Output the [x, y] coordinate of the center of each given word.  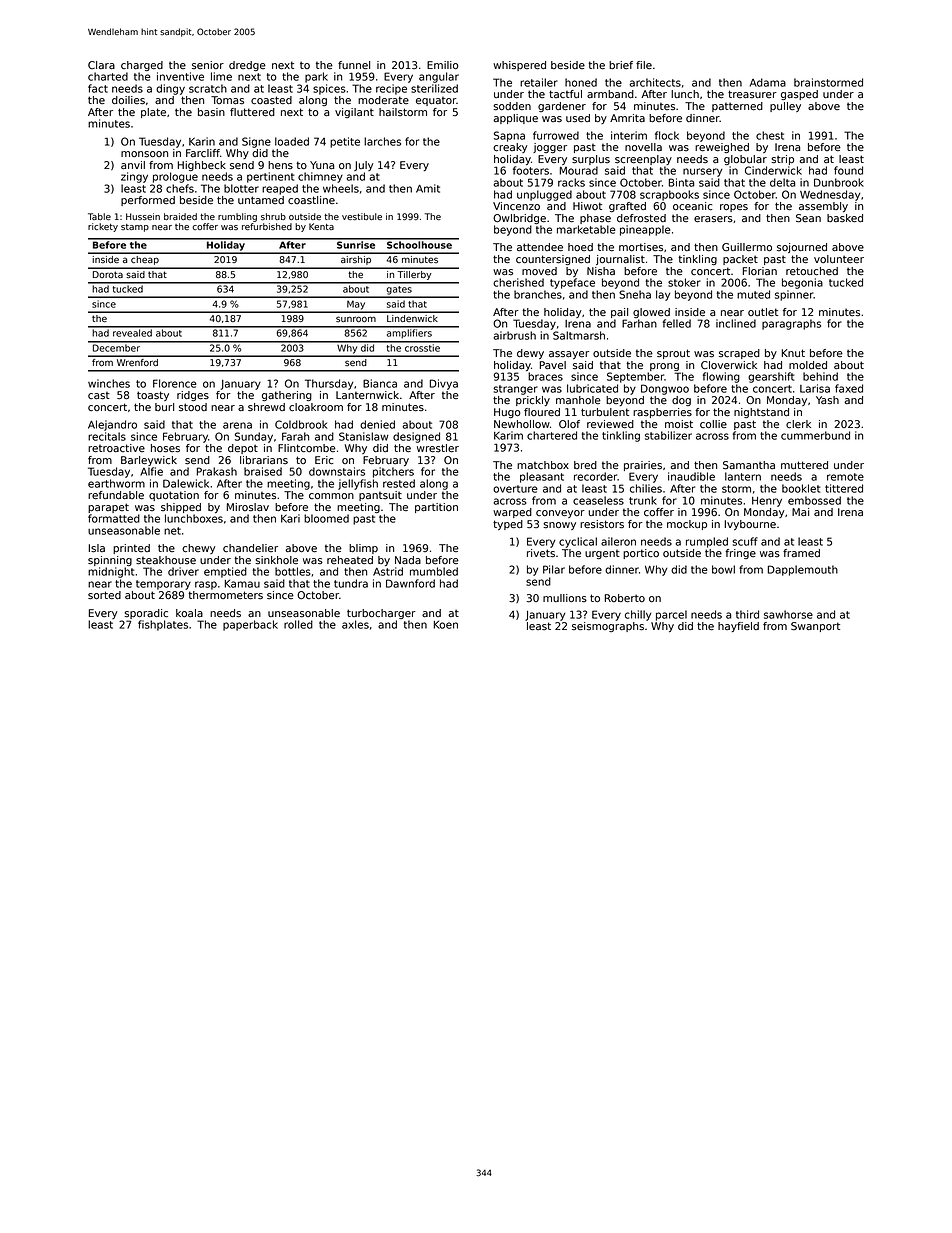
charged [142, 66]
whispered [519, 66]
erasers [713, 219]
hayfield [738, 627]
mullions [565, 598]
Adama [768, 82]
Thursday [329, 384]
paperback [250, 625]
